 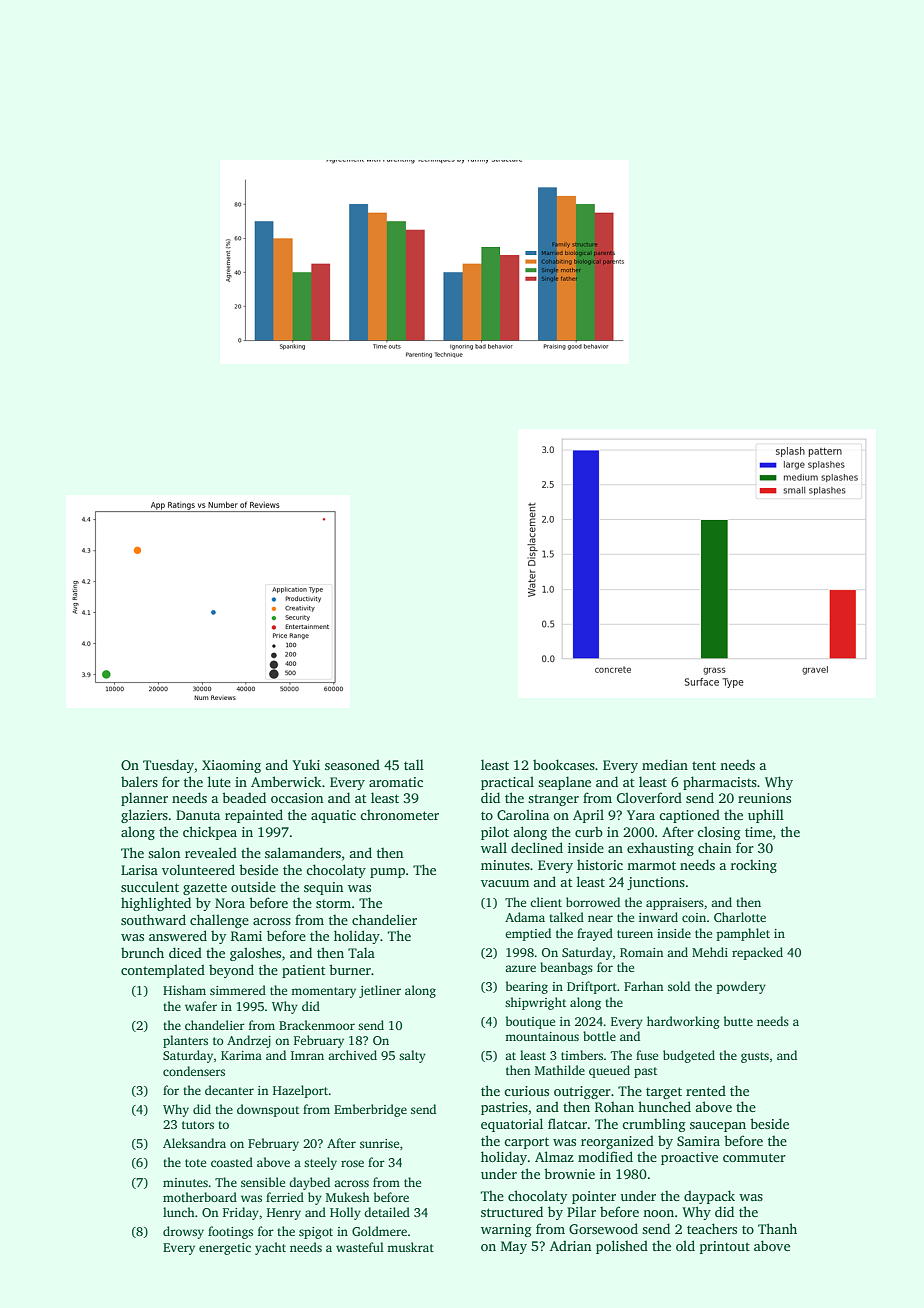 I want to click on muskrat, so click(x=410, y=1247).
